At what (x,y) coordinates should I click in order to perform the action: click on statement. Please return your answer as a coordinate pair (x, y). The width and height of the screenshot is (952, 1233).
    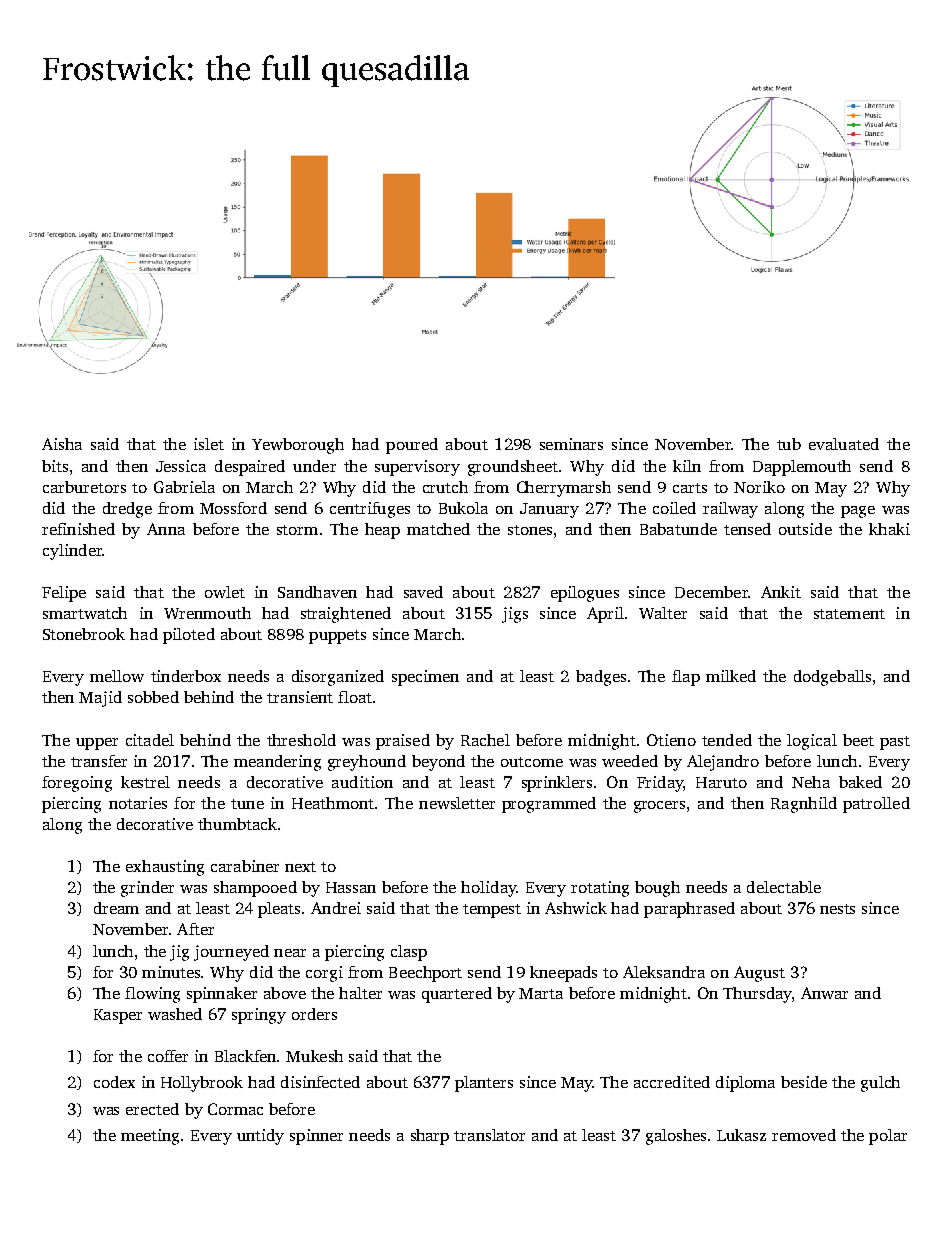
    Looking at the image, I should click on (849, 614).
